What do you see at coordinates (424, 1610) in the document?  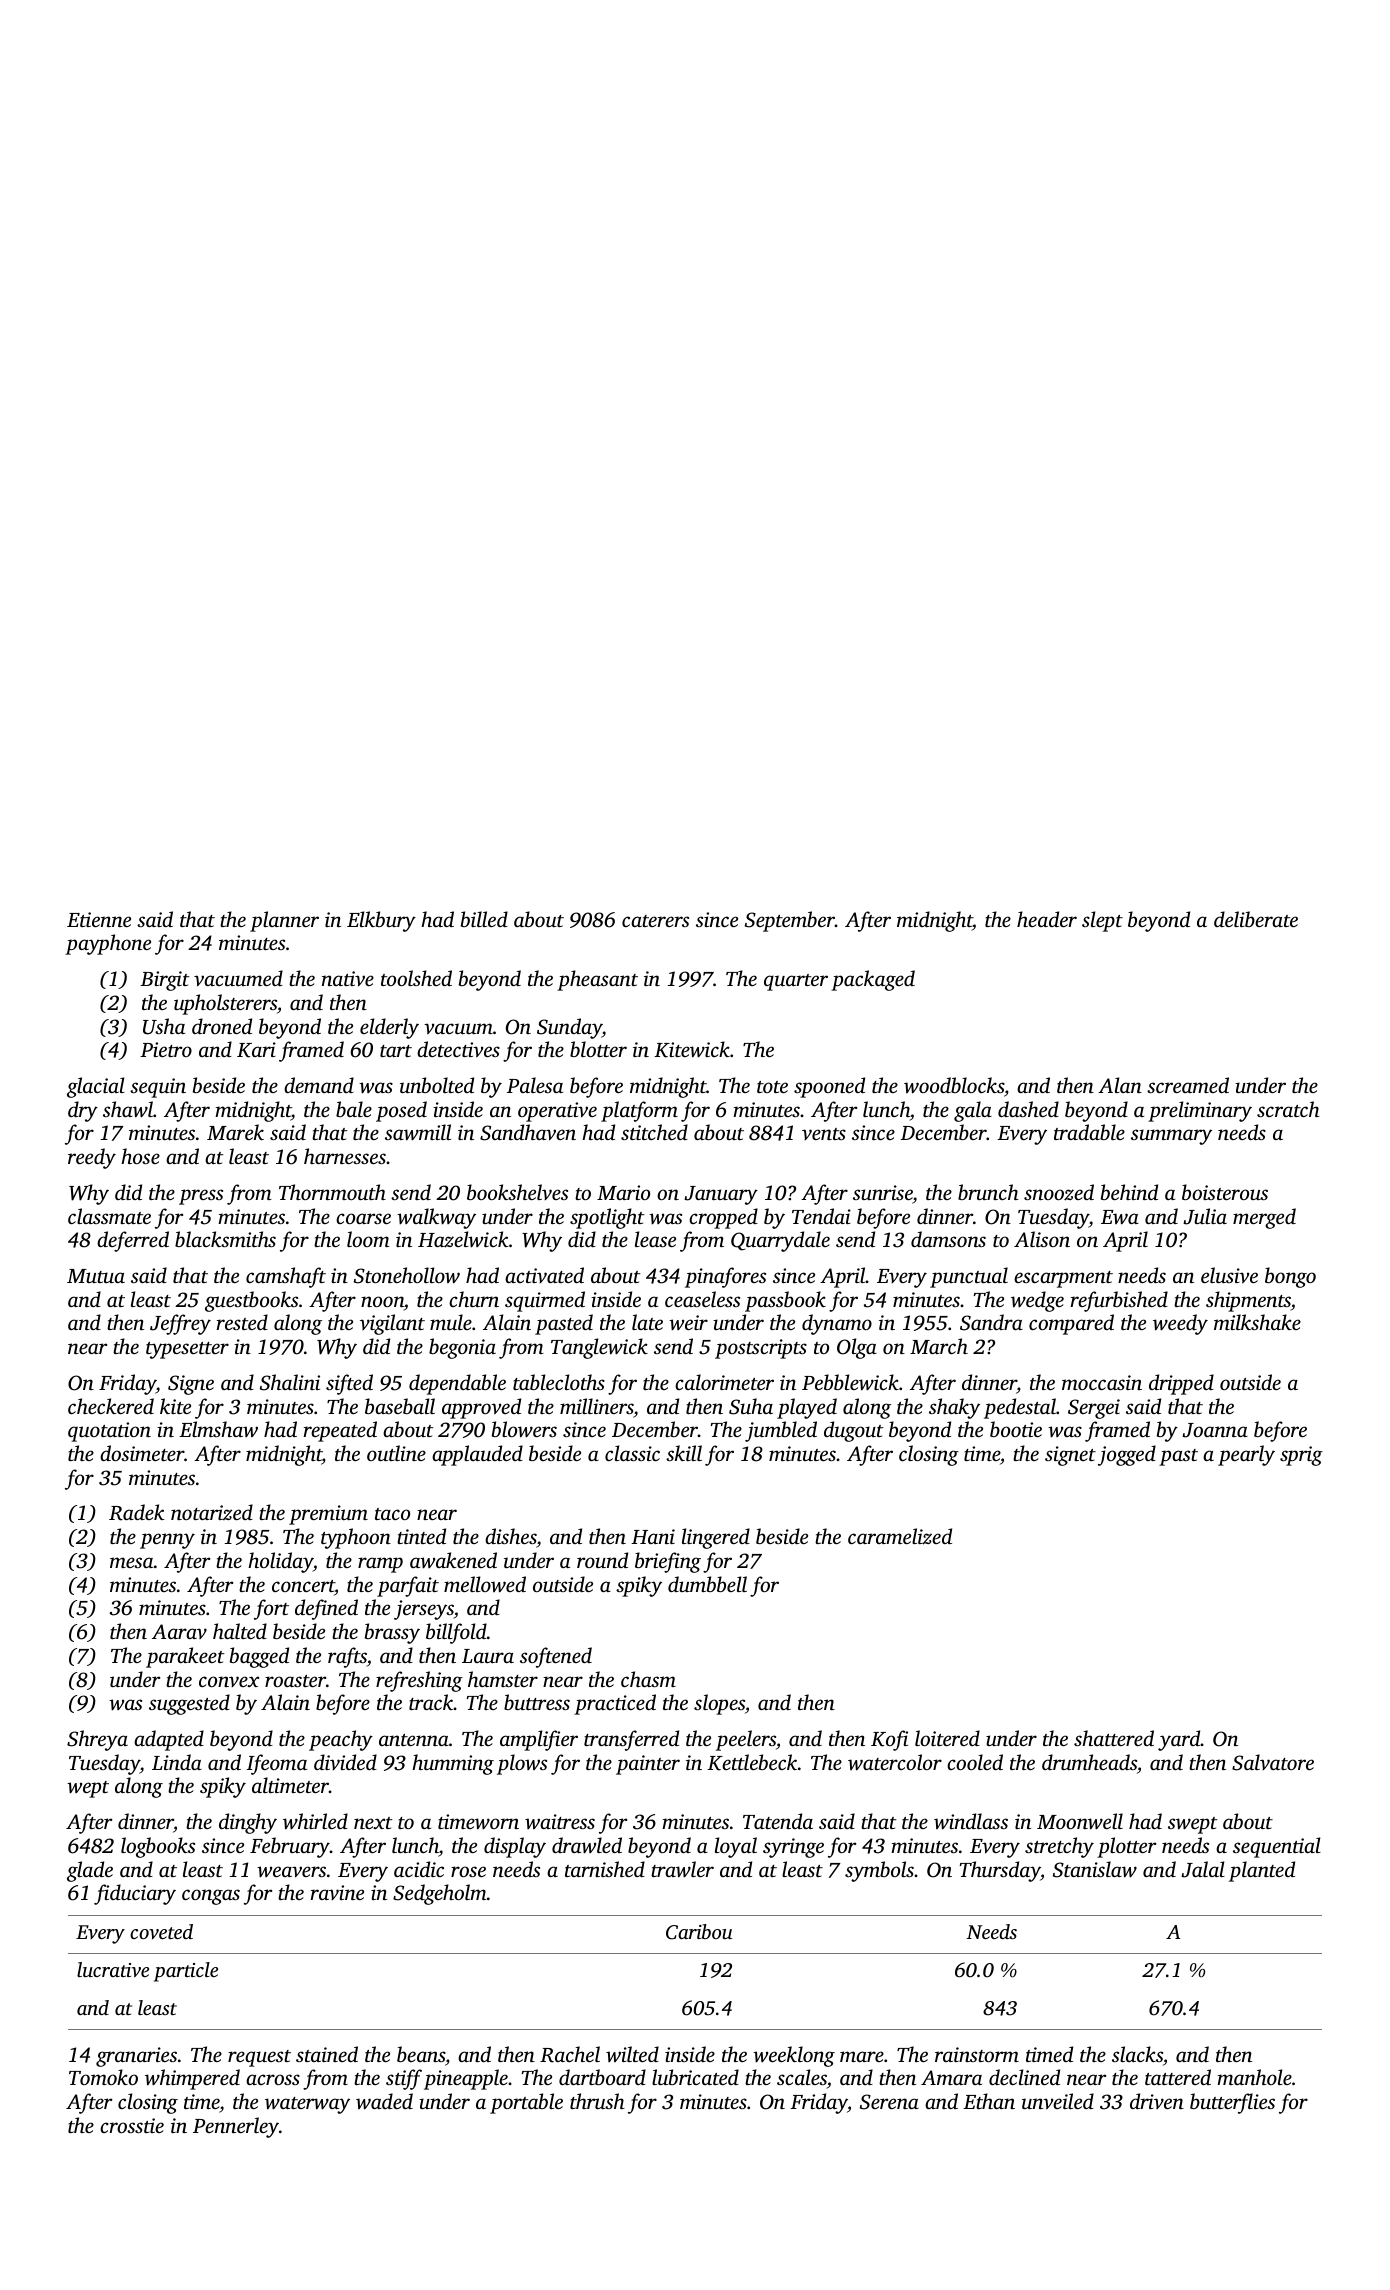 I see `jerseys` at bounding box center [424, 1610].
